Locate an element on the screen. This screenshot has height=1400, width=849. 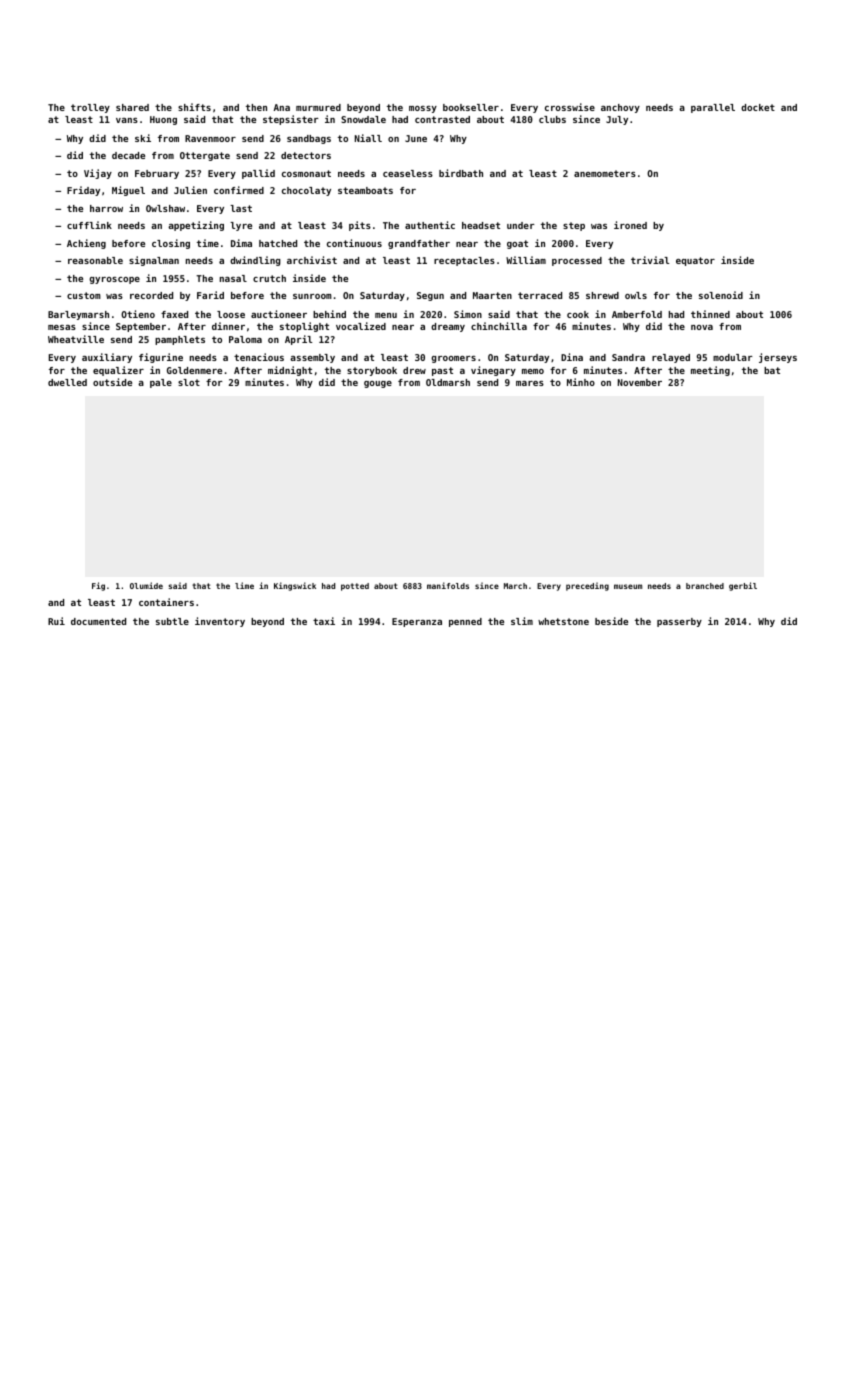
slot is located at coordinates (189, 382).
